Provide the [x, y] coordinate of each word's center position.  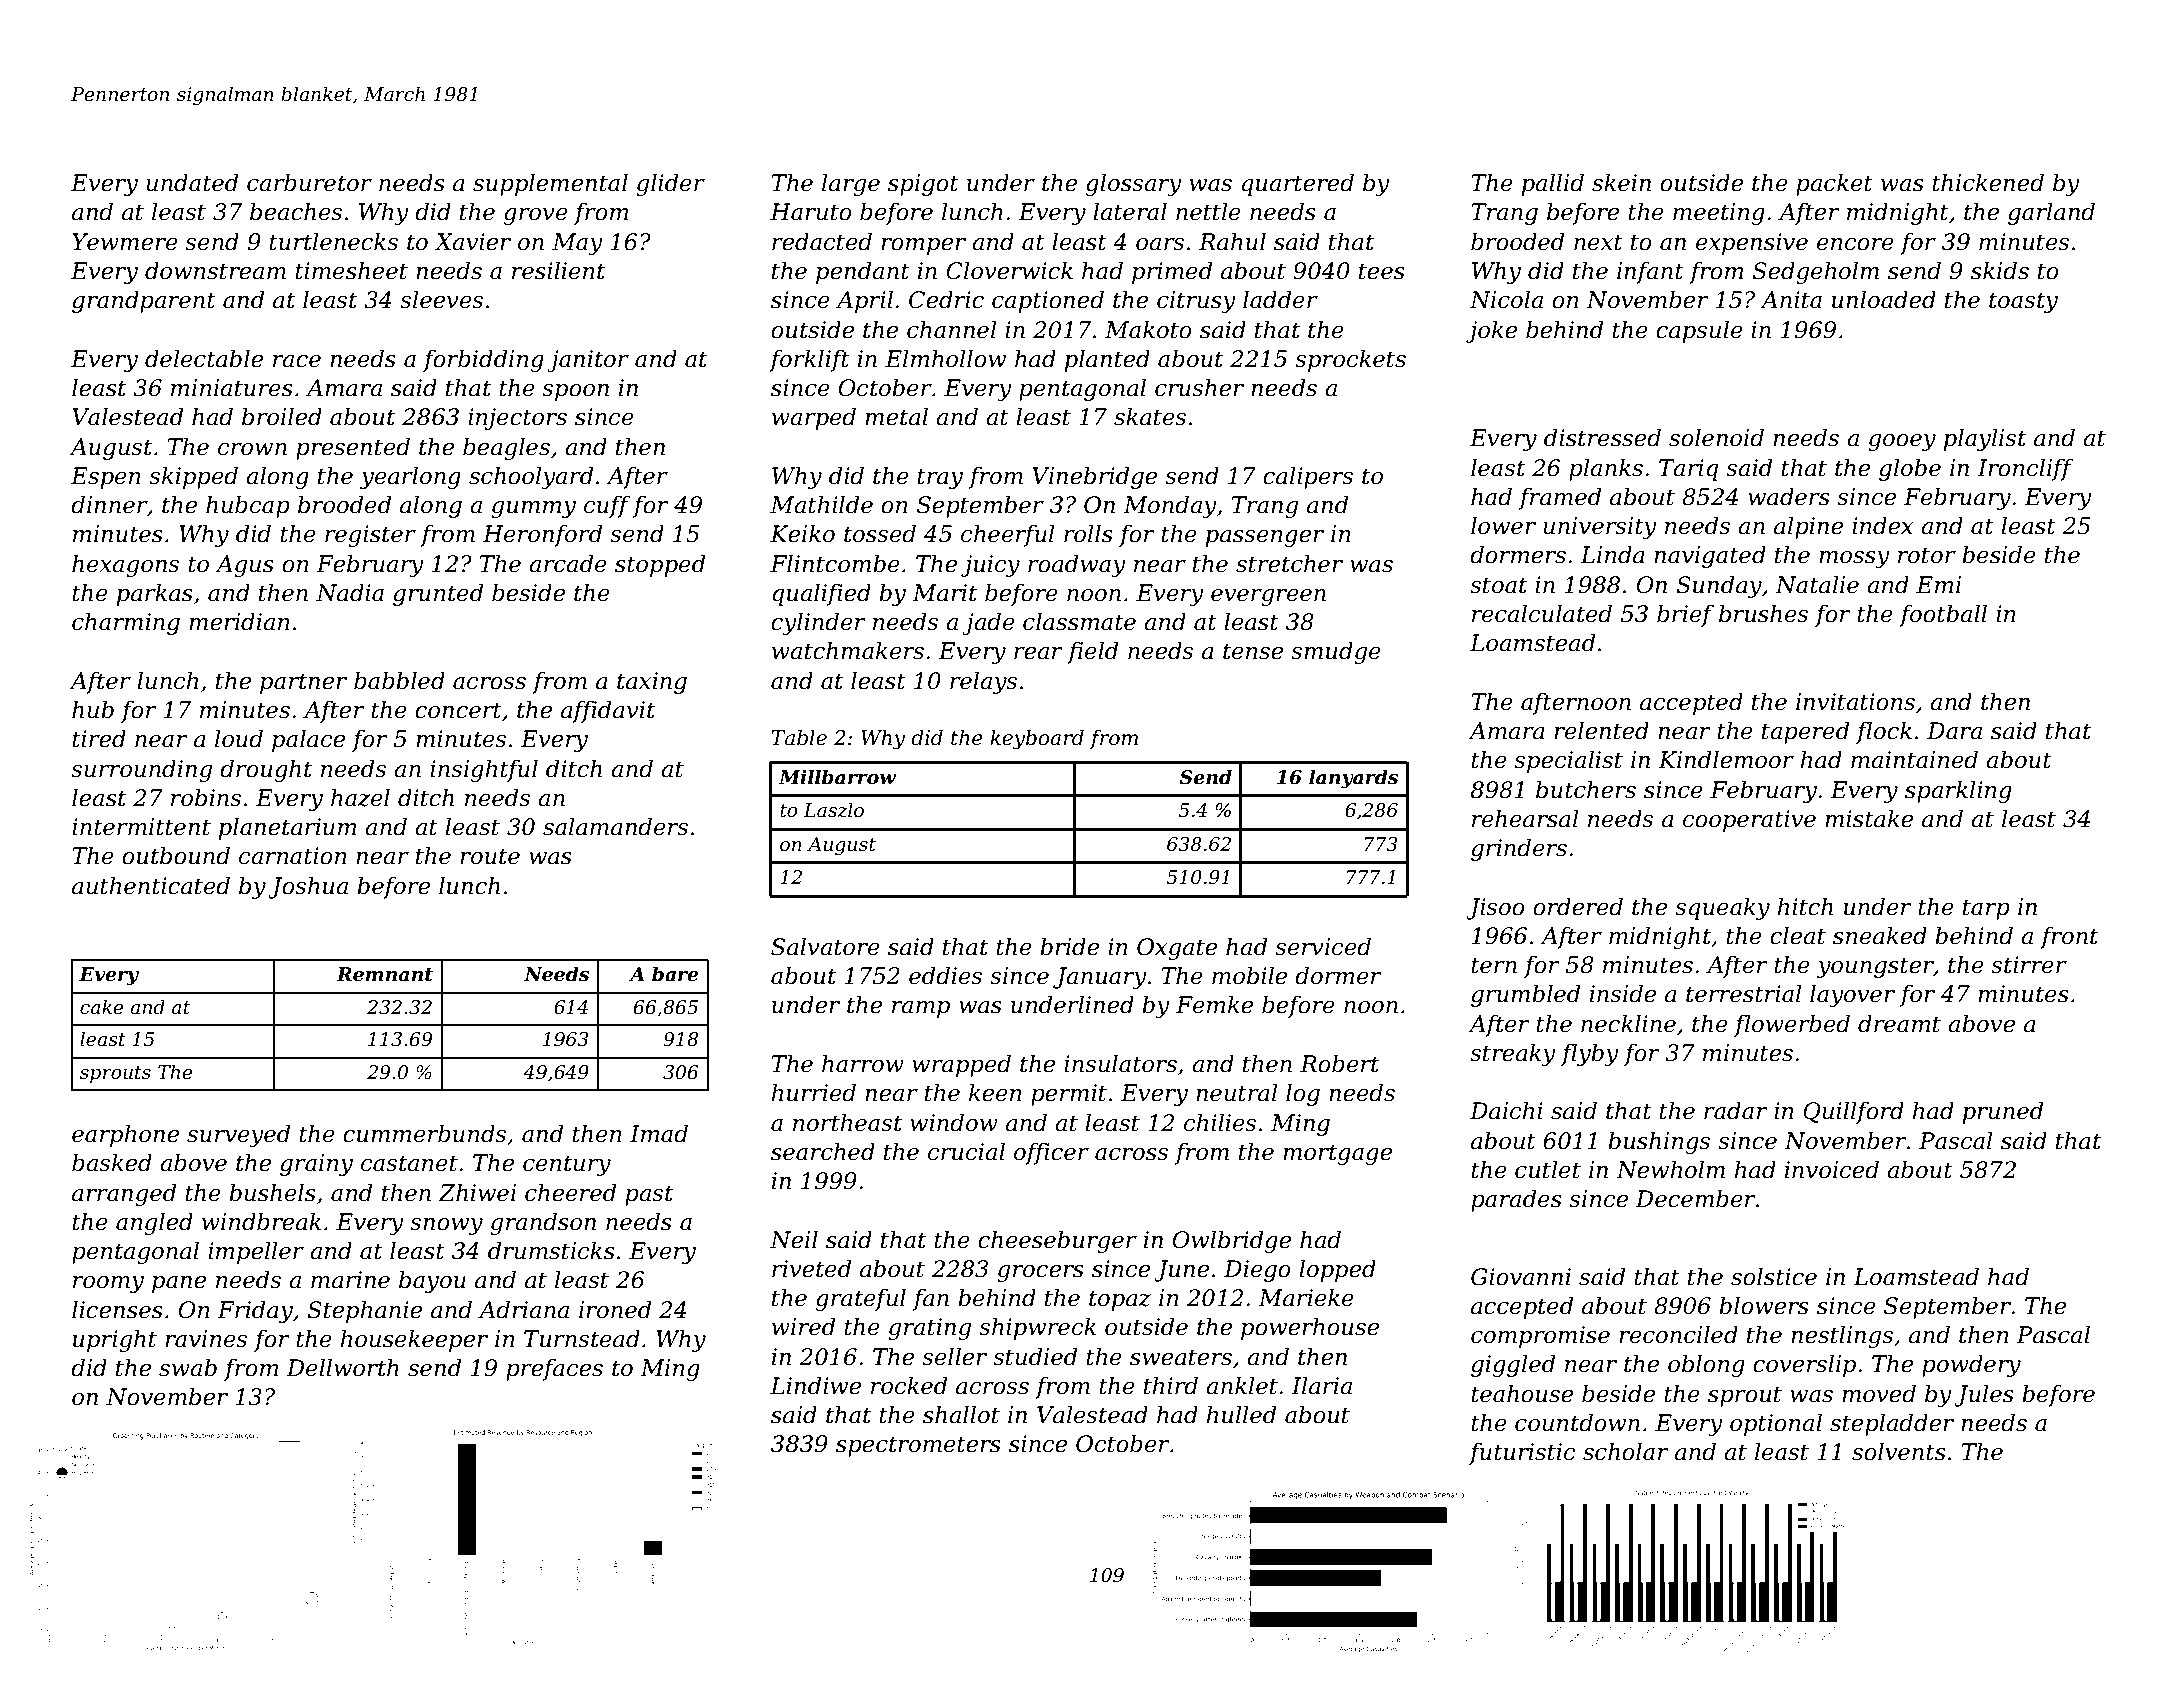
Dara [1954, 731]
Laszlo [833, 810]
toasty [2023, 302]
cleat [1798, 935]
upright [115, 1340]
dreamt [1899, 1023]
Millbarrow [837, 777]
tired [99, 738]
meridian [239, 621]
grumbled [1525, 995]
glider [670, 184]
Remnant [384, 974]
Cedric [946, 299]
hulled [1241, 1414]
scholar [1626, 1451]
